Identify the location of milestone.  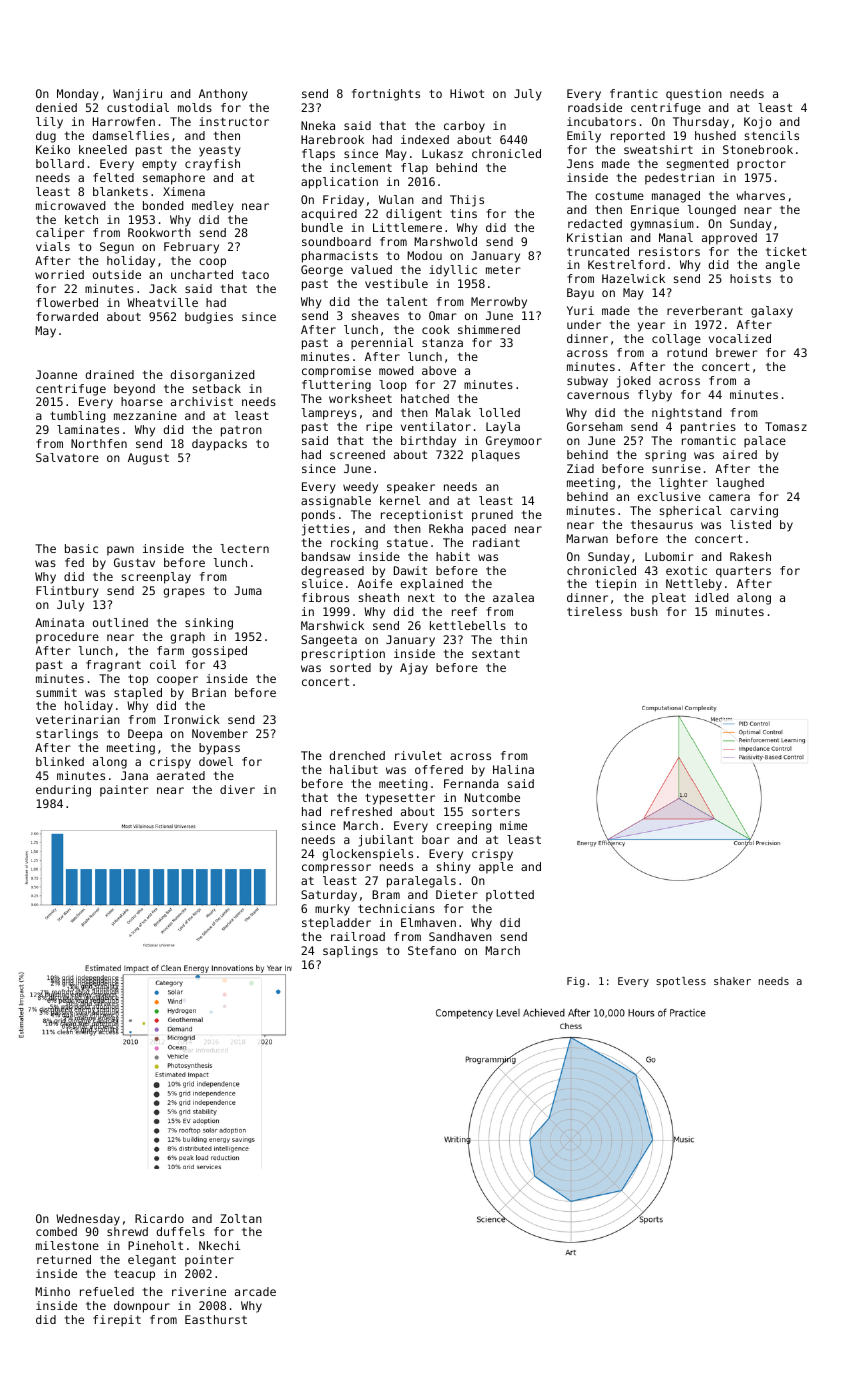
(67, 1245).
